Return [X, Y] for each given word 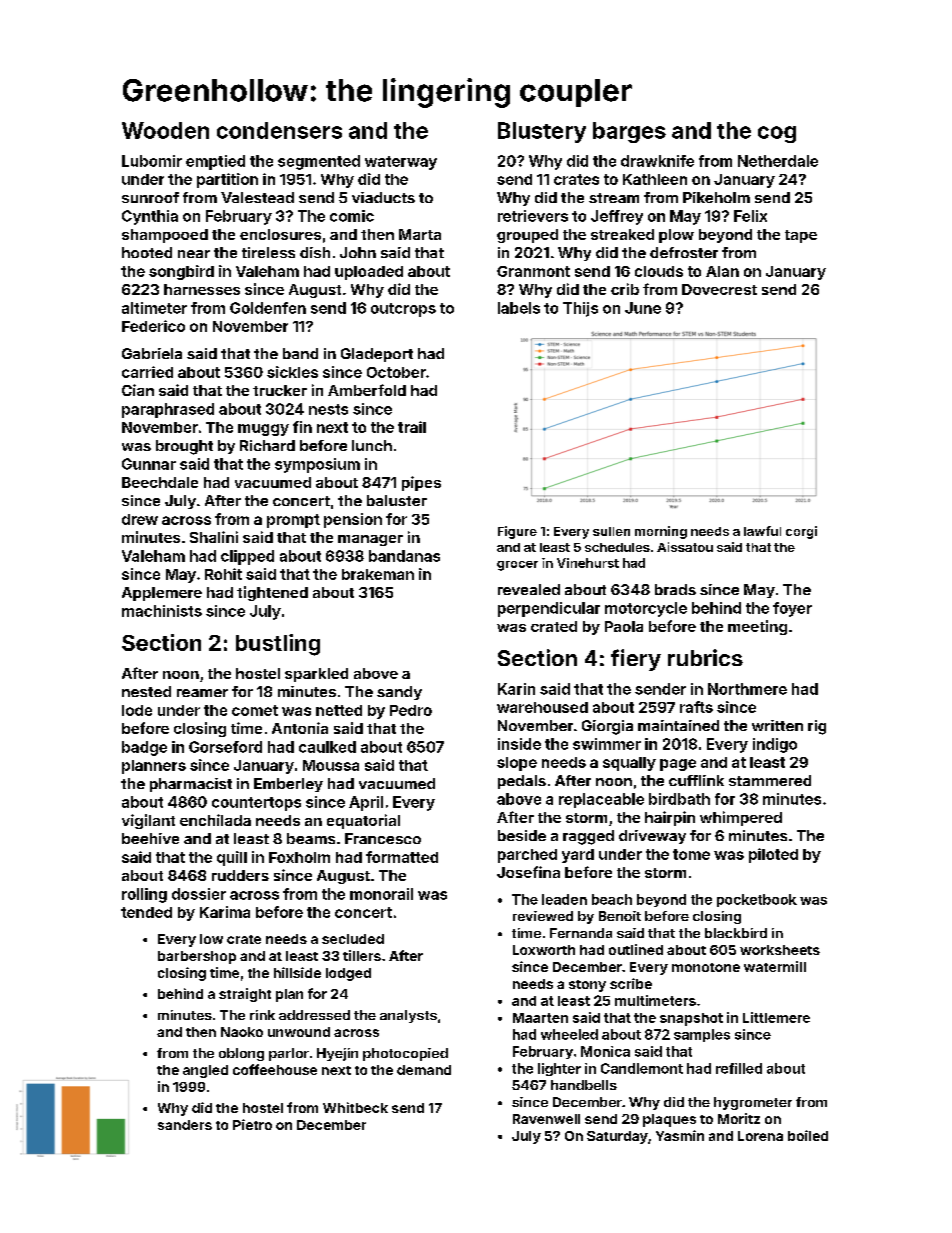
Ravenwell [546, 1119]
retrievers [533, 216]
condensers [279, 130]
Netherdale [778, 161]
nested [146, 691]
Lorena [760, 1136]
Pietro [252, 1124]
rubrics [705, 657]
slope [517, 764]
